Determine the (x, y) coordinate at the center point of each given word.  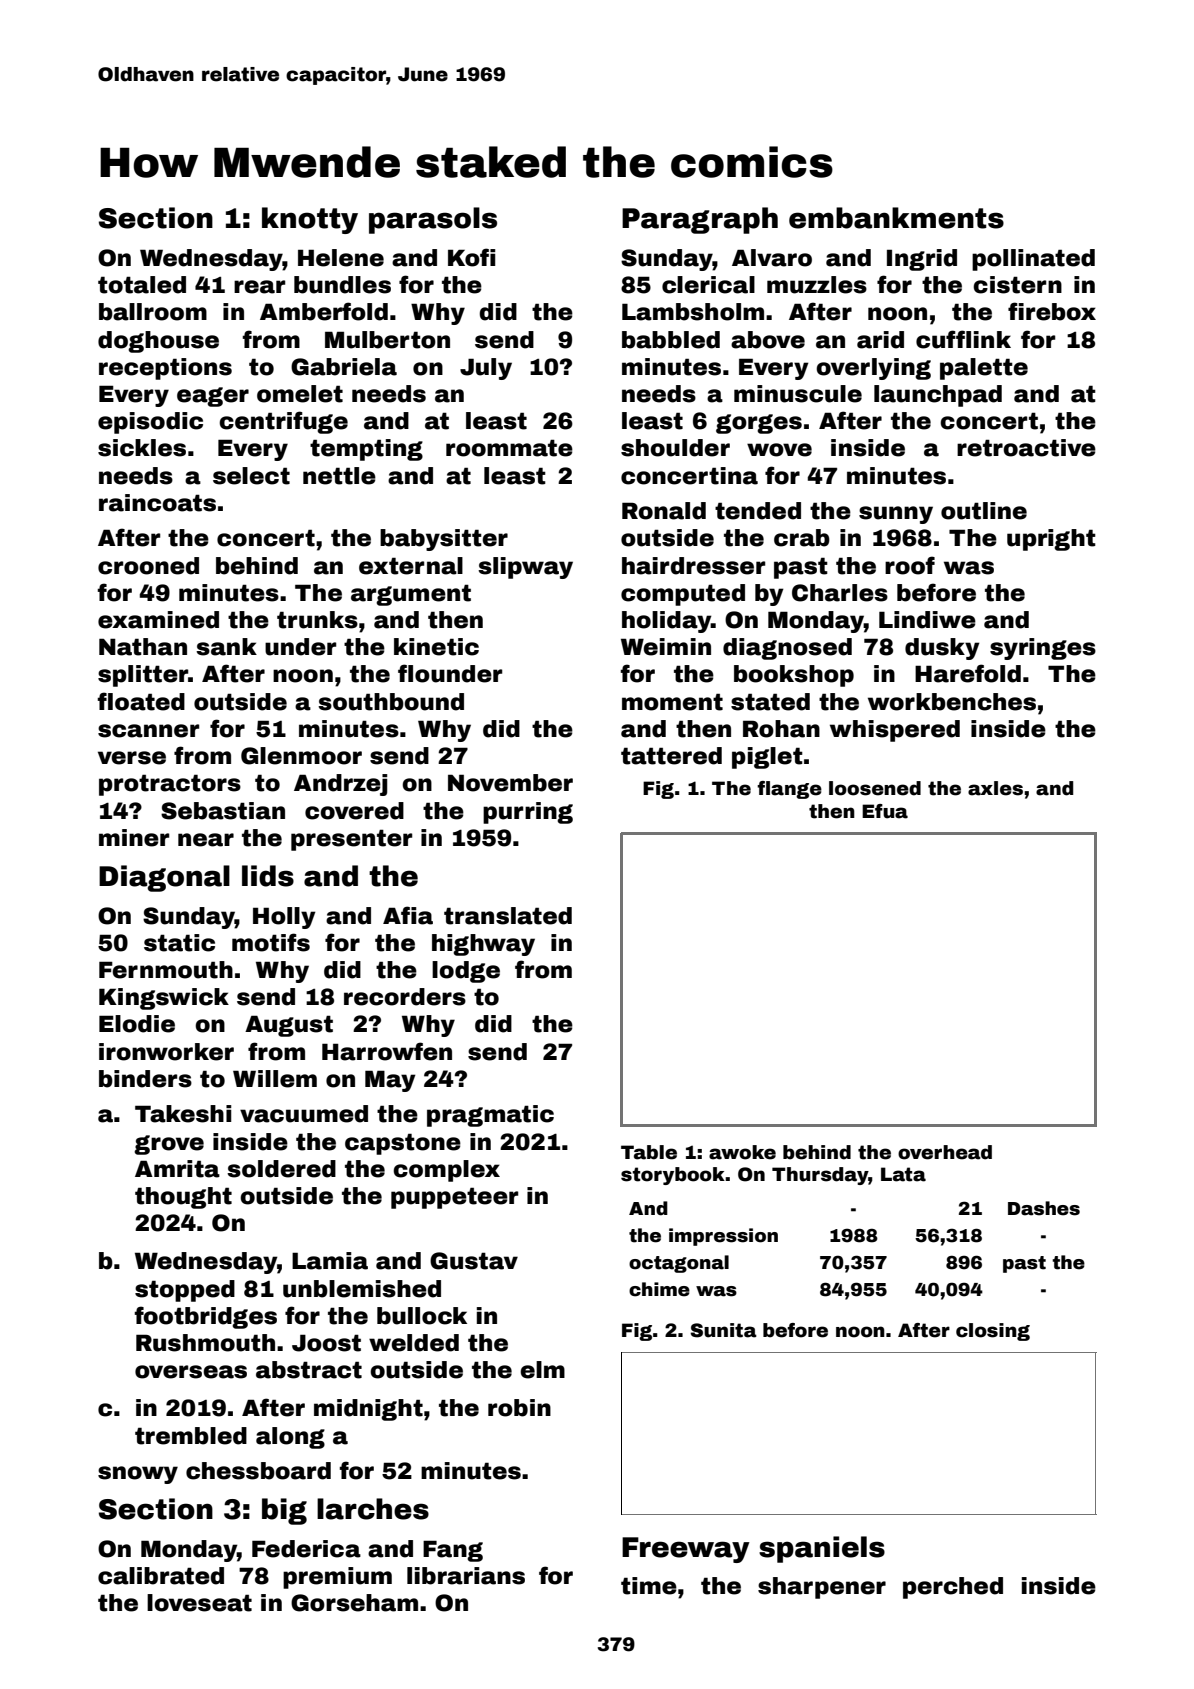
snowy (138, 1475)
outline (984, 511)
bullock (422, 1316)
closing (993, 1332)
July (486, 369)
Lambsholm (693, 312)
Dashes (1044, 1208)
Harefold (968, 673)
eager (213, 397)
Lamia (330, 1261)
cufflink (963, 339)
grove (169, 1145)
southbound (391, 702)
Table (649, 1152)
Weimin (666, 647)
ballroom (153, 312)
